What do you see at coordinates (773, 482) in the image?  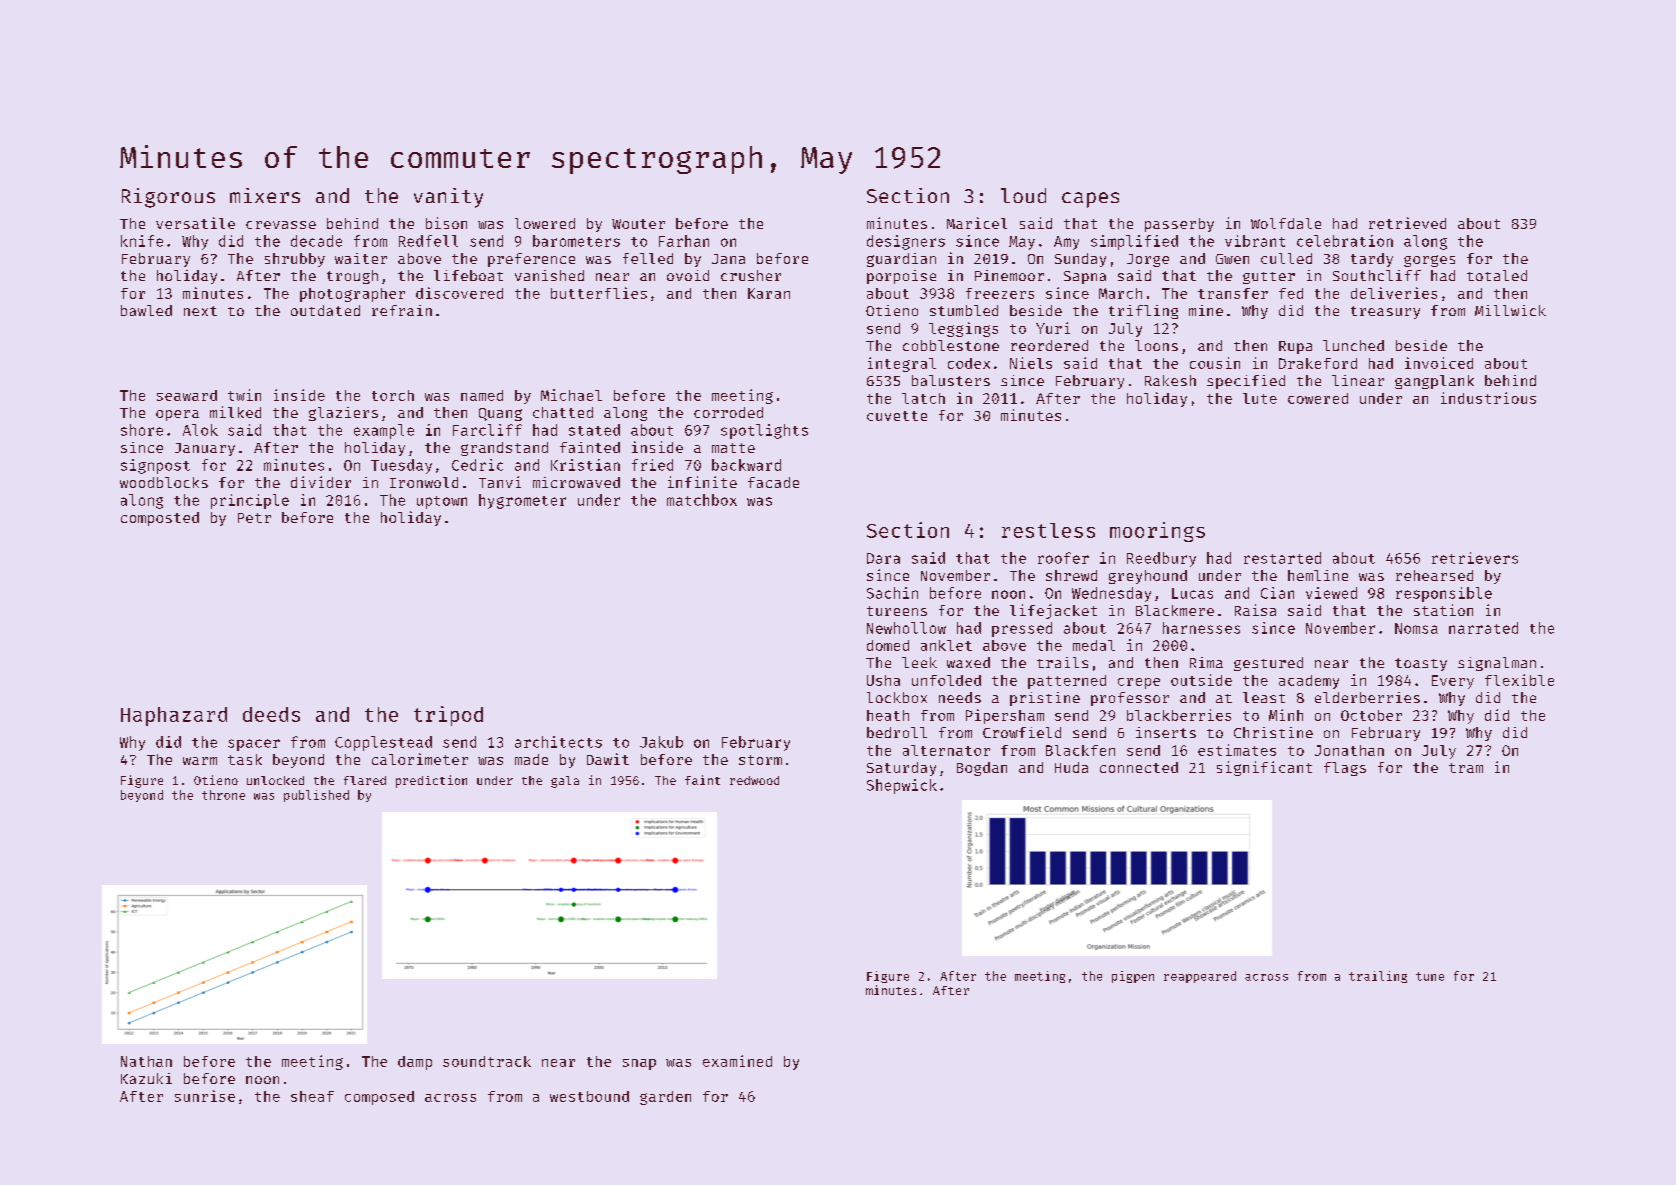 I see `facade` at bounding box center [773, 482].
